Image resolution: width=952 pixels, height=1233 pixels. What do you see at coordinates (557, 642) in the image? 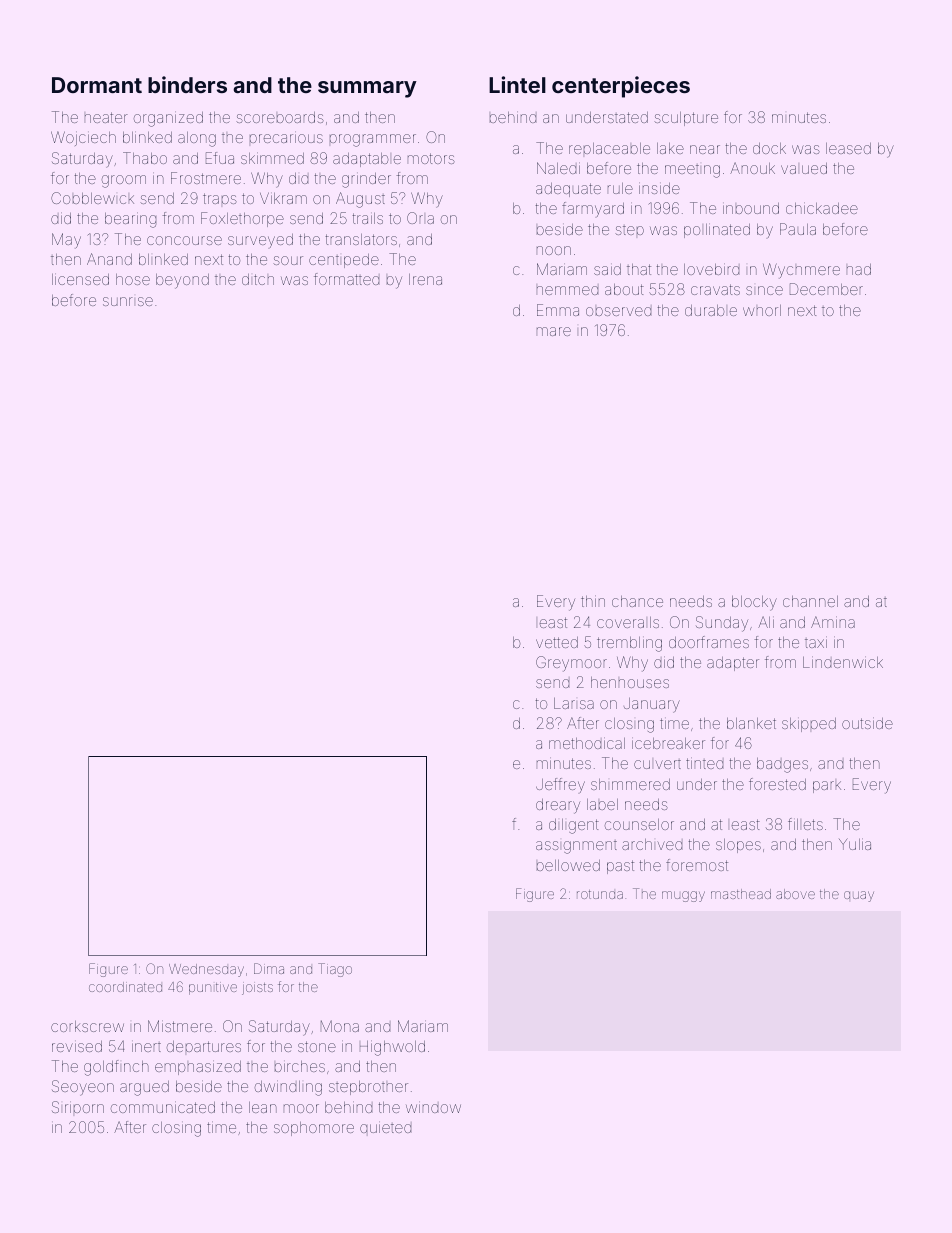
I see `vetted` at bounding box center [557, 642].
